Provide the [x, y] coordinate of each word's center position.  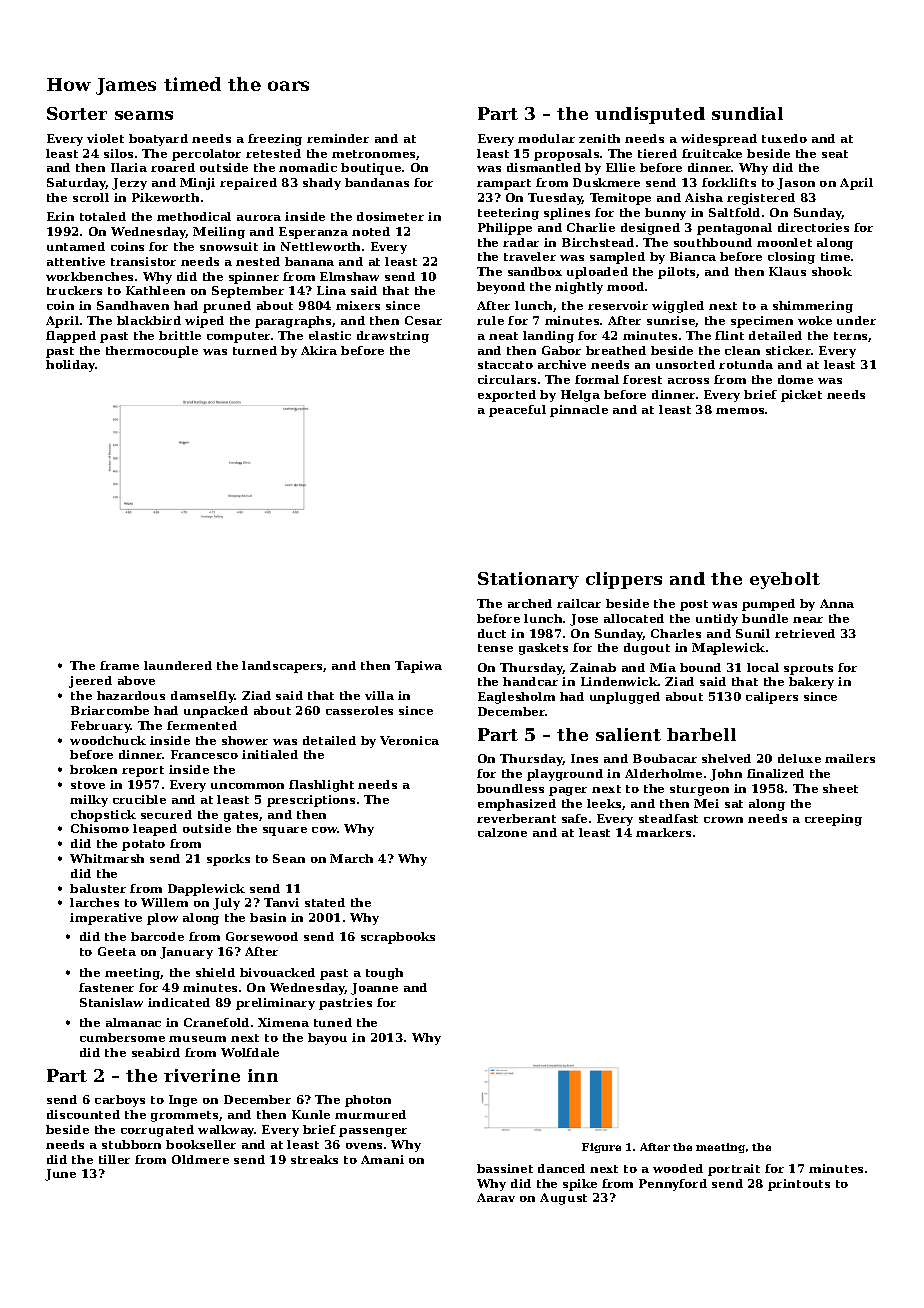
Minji [197, 184]
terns [851, 337]
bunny [665, 214]
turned [255, 350]
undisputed [650, 115]
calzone [502, 832]
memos [740, 411]
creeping [833, 820]
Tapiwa [418, 667]
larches [94, 902]
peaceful [517, 411]
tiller [114, 1159]
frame [119, 665]
